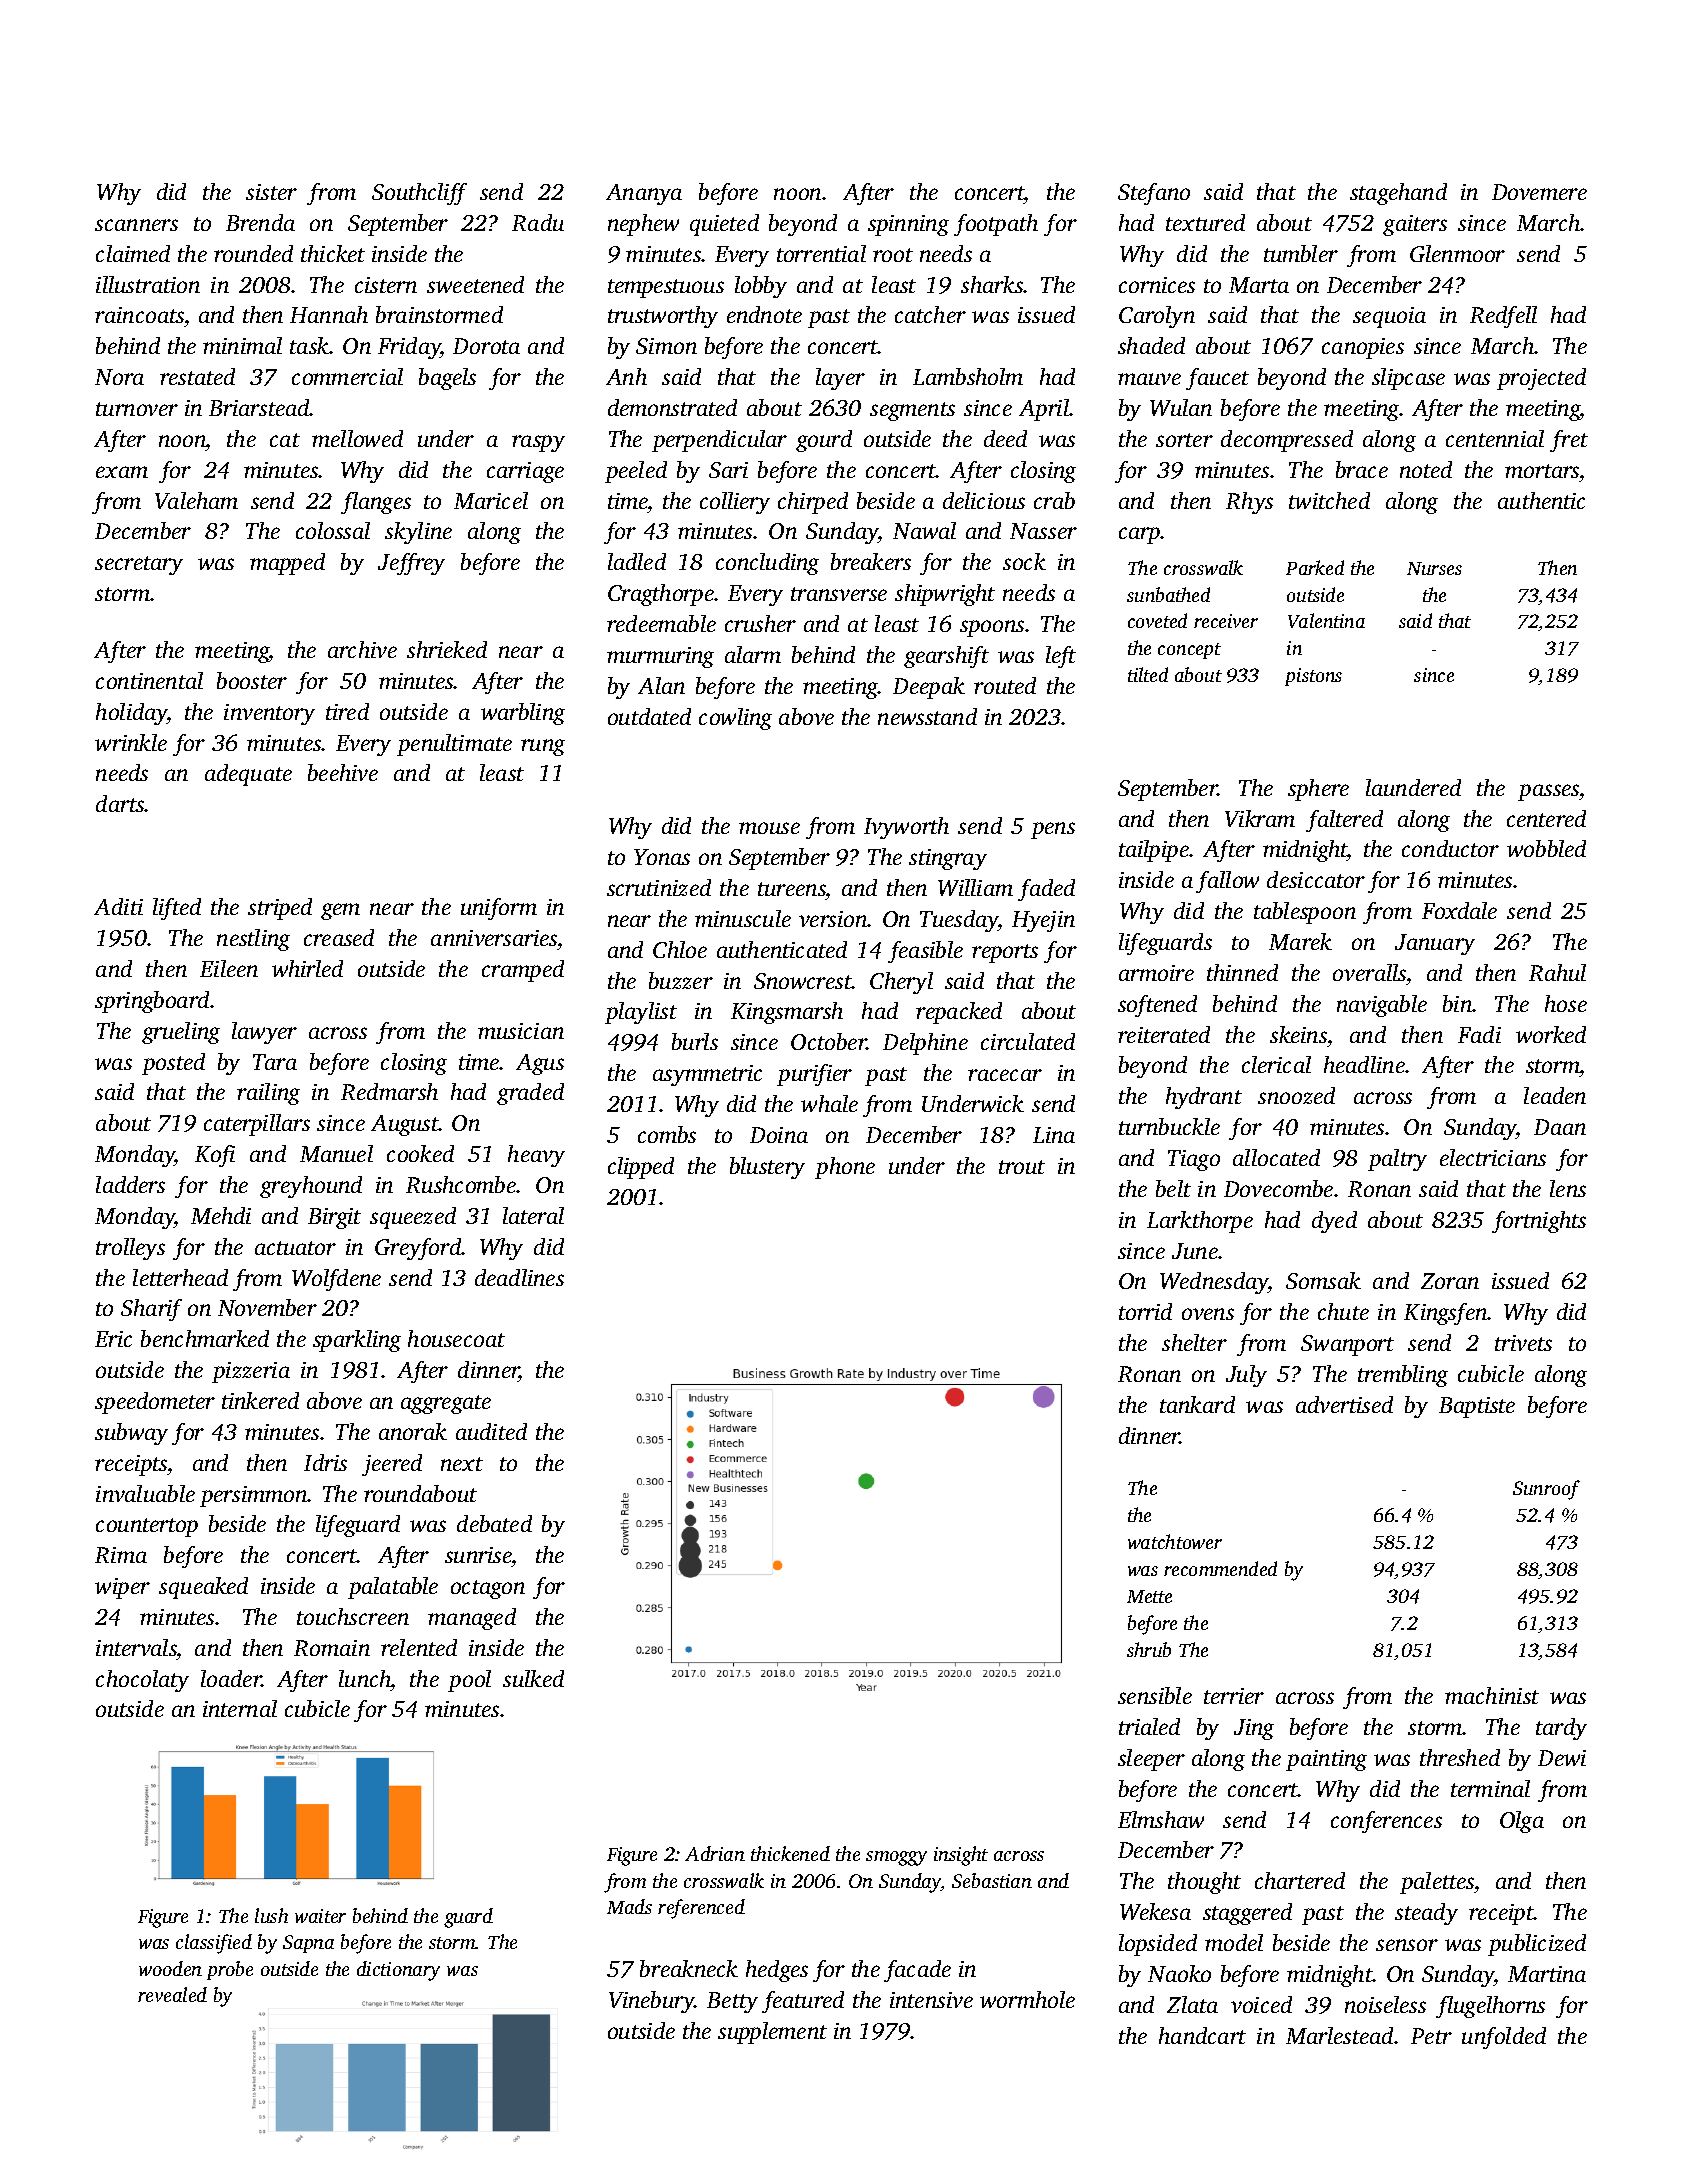 Image resolution: width=1683 pixels, height=2178 pixels. Describe the element at coordinates (172, 1994) in the page. I see `revealed` at that location.
